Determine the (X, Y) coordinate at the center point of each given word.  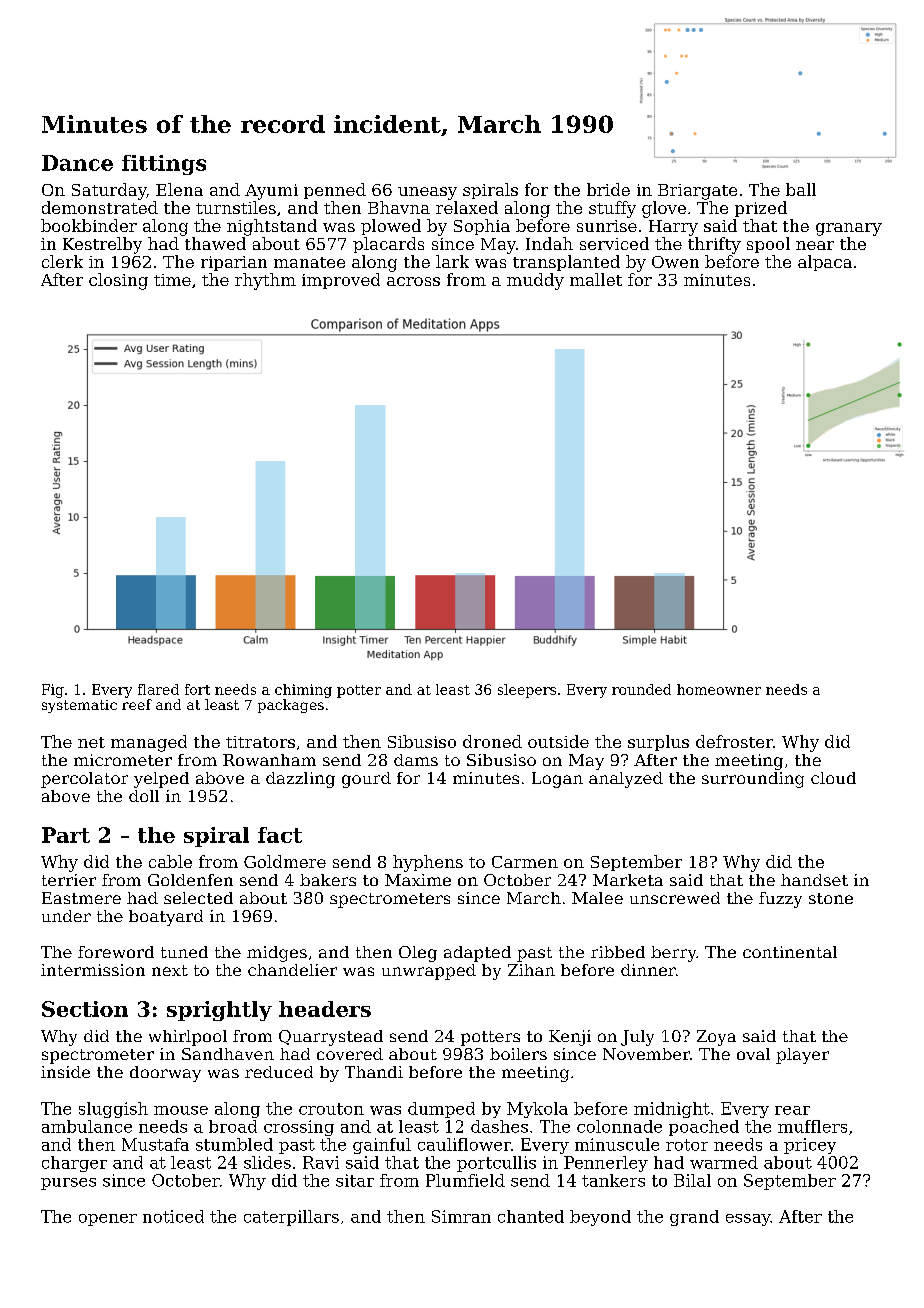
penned (335, 191)
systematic (79, 706)
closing (118, 281)
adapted (477, 954)
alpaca (825, 263)
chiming (303, 691)
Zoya (716, 1038)
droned (492, 741)
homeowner (719, 689)
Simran (461, 1216)
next (170, 970)
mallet (596, 279)
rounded (641, 689)
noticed (173, 1216)
